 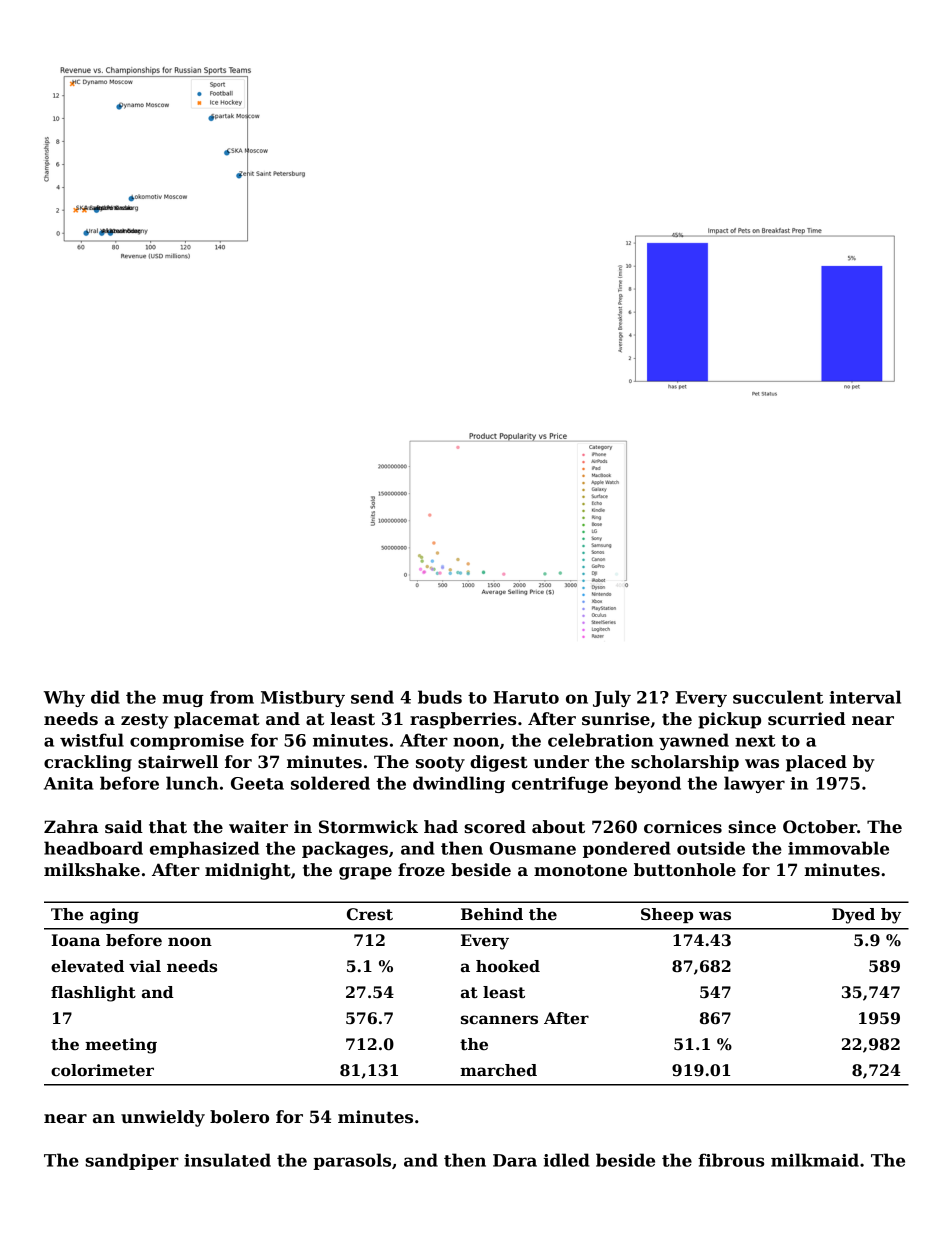 I want to click on Dara, so click(x=515, y=1160).
